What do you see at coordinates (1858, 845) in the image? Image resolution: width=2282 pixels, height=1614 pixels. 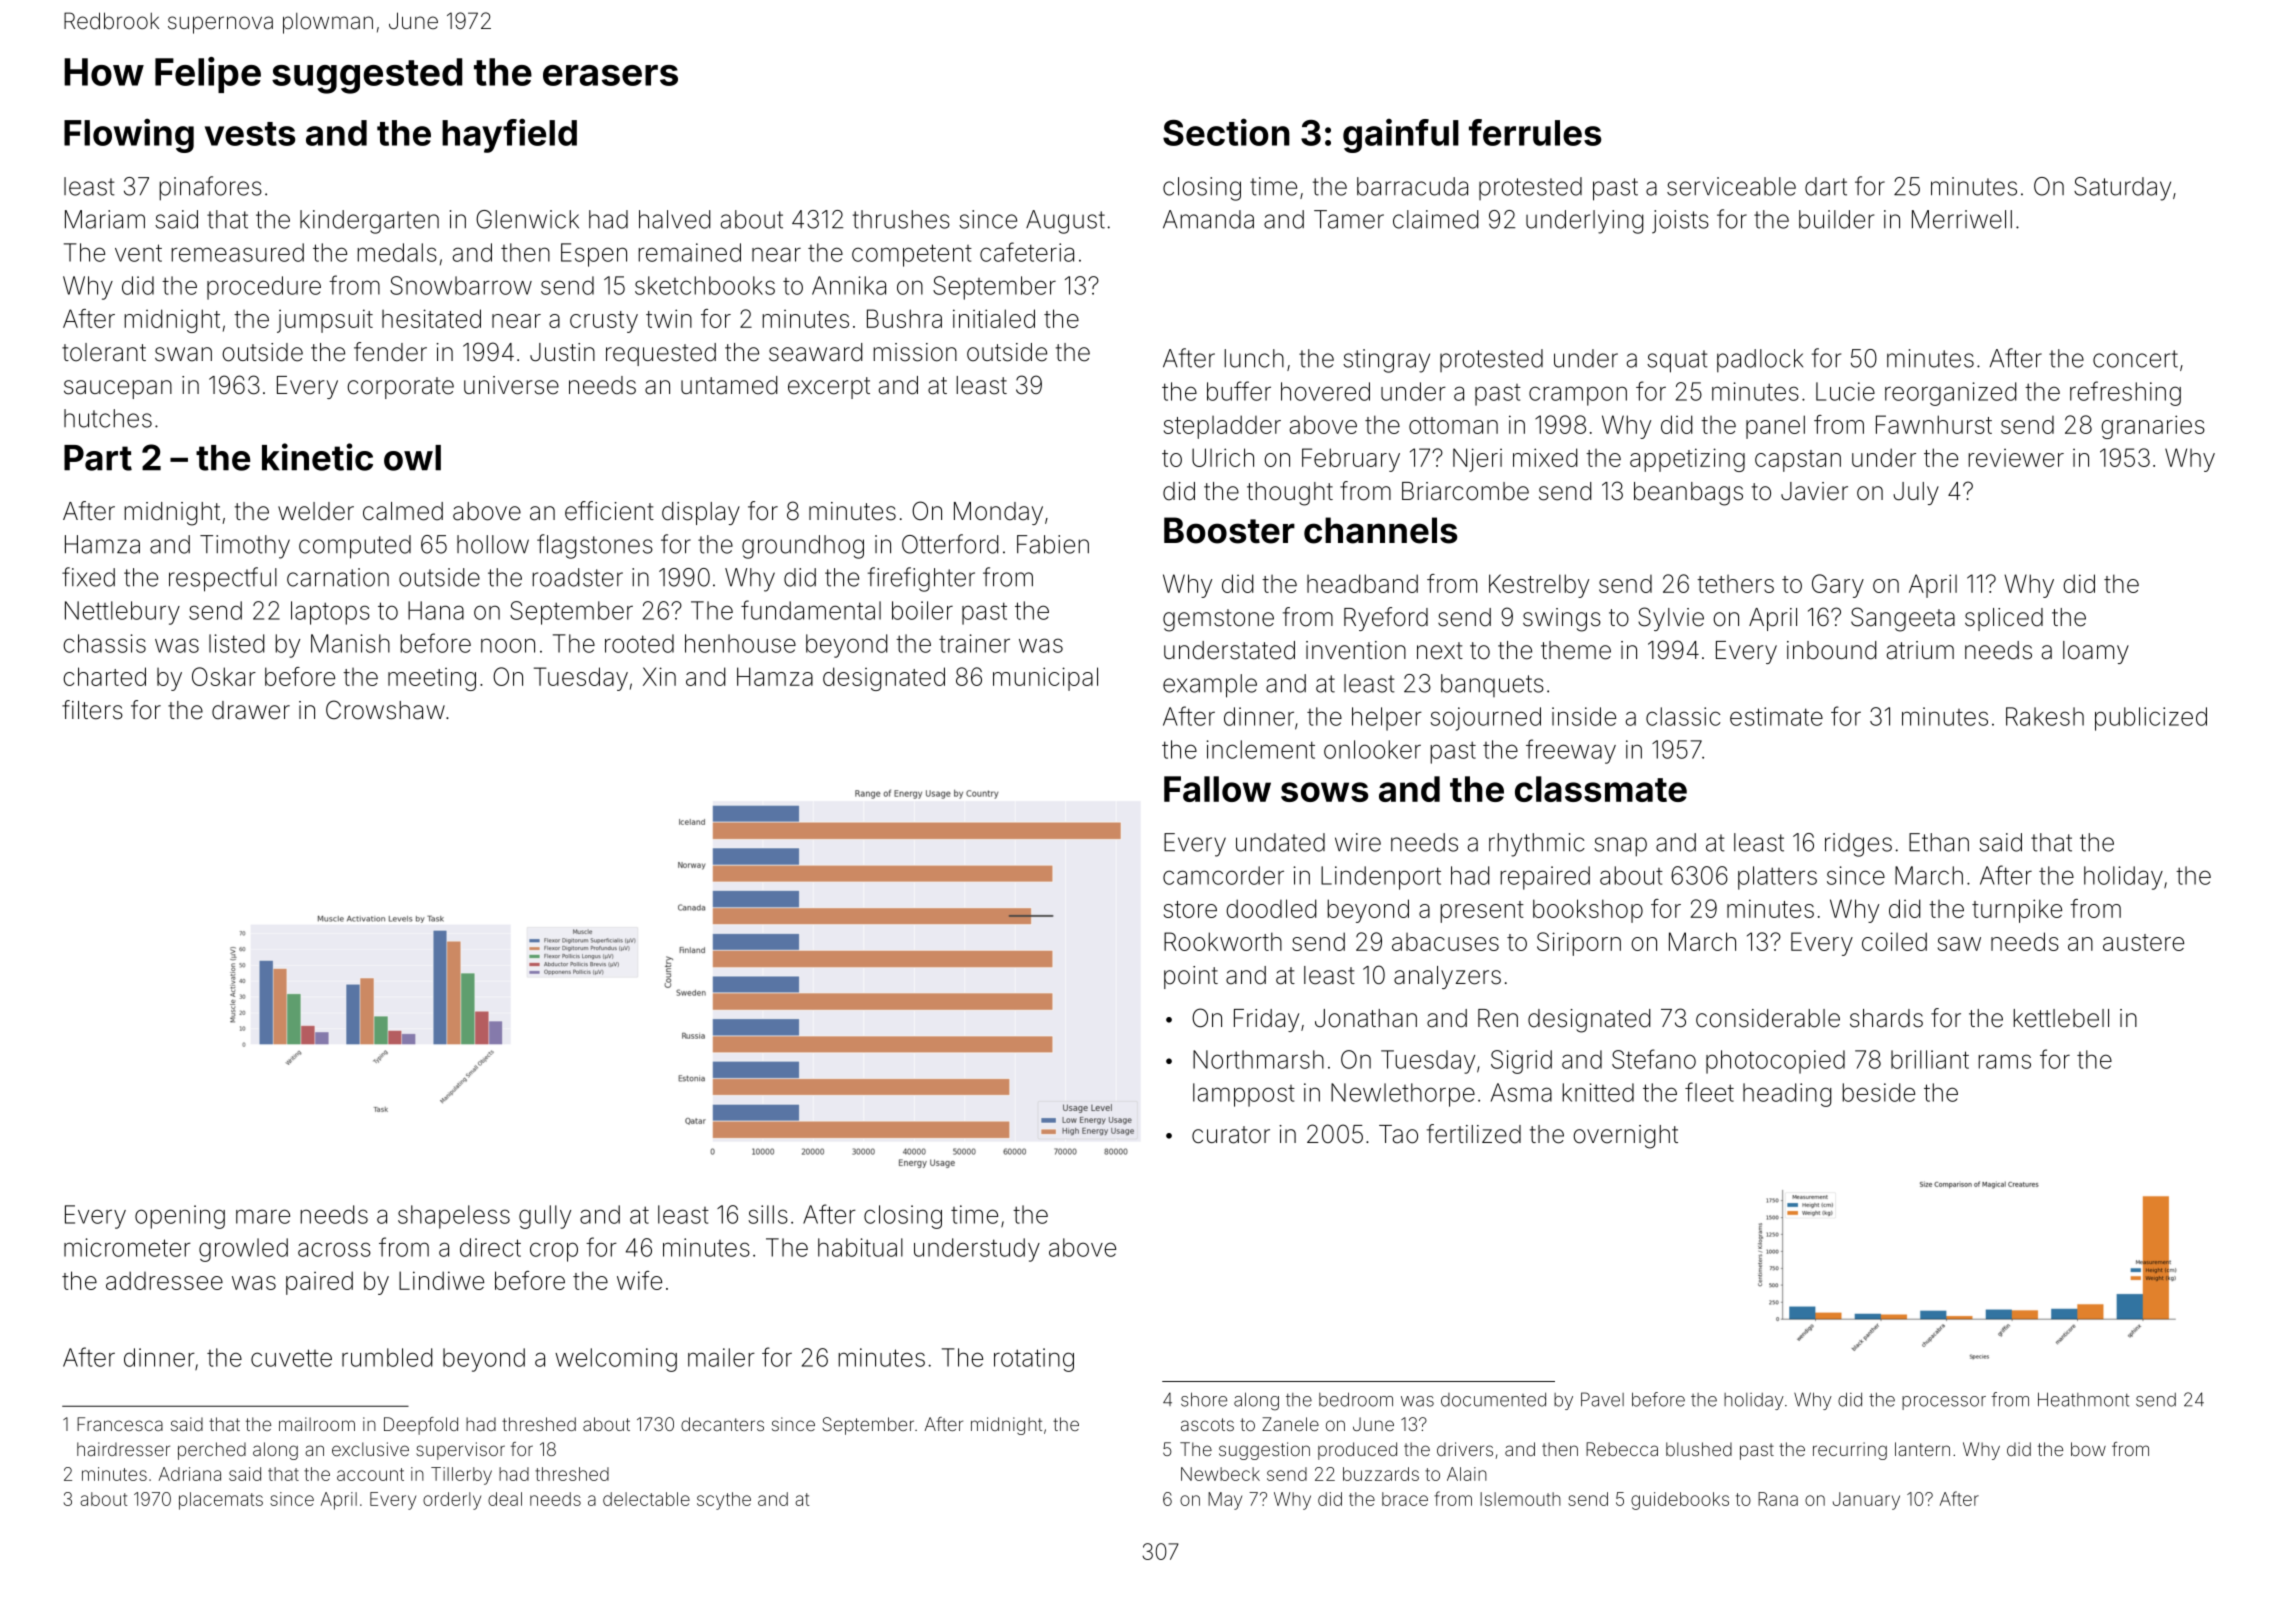 I see `ridges` at bounding box center [1858, 845].
